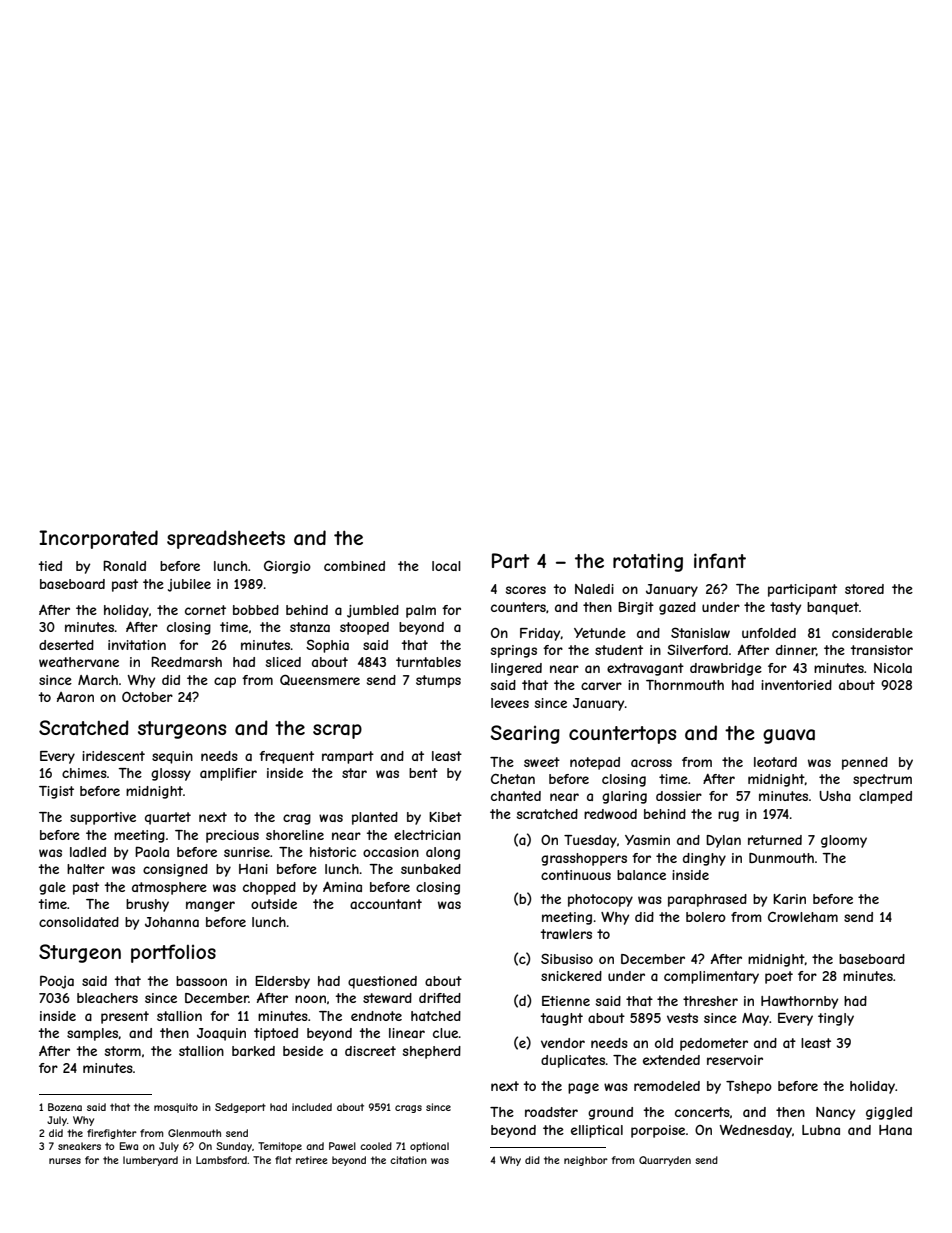  I want to click on sunbaked, so click(431, 869).
